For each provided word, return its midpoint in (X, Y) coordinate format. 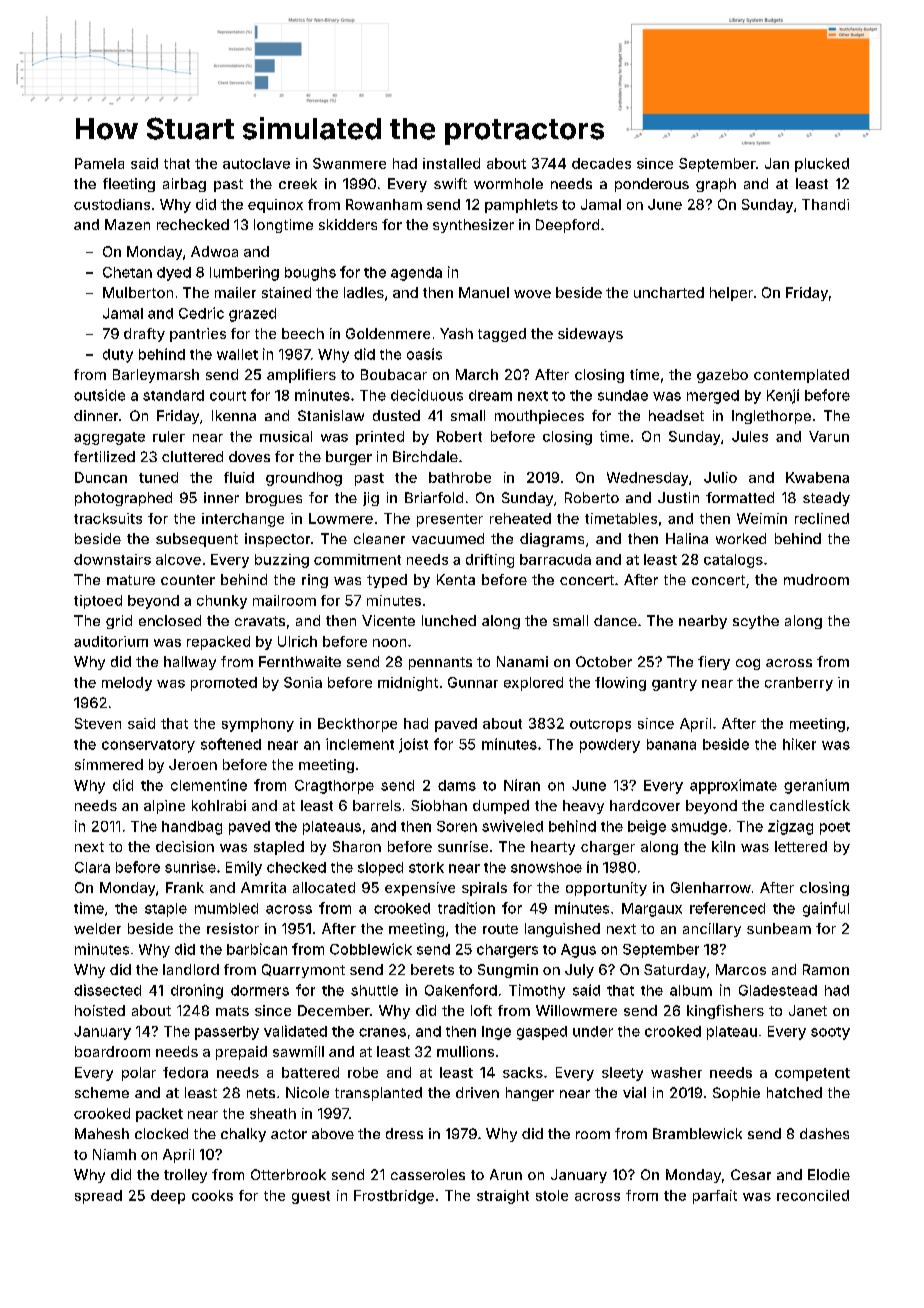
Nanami (522, 661)
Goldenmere (388, 333)
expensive (420, 889)
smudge (699, 828)
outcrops (600, 725)
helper (731, 294)
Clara (92, 867)
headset (676, 415)
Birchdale (425, 456)
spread (98, 1197)
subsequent (197, 540)
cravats (260, 621)
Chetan (127, 272)
